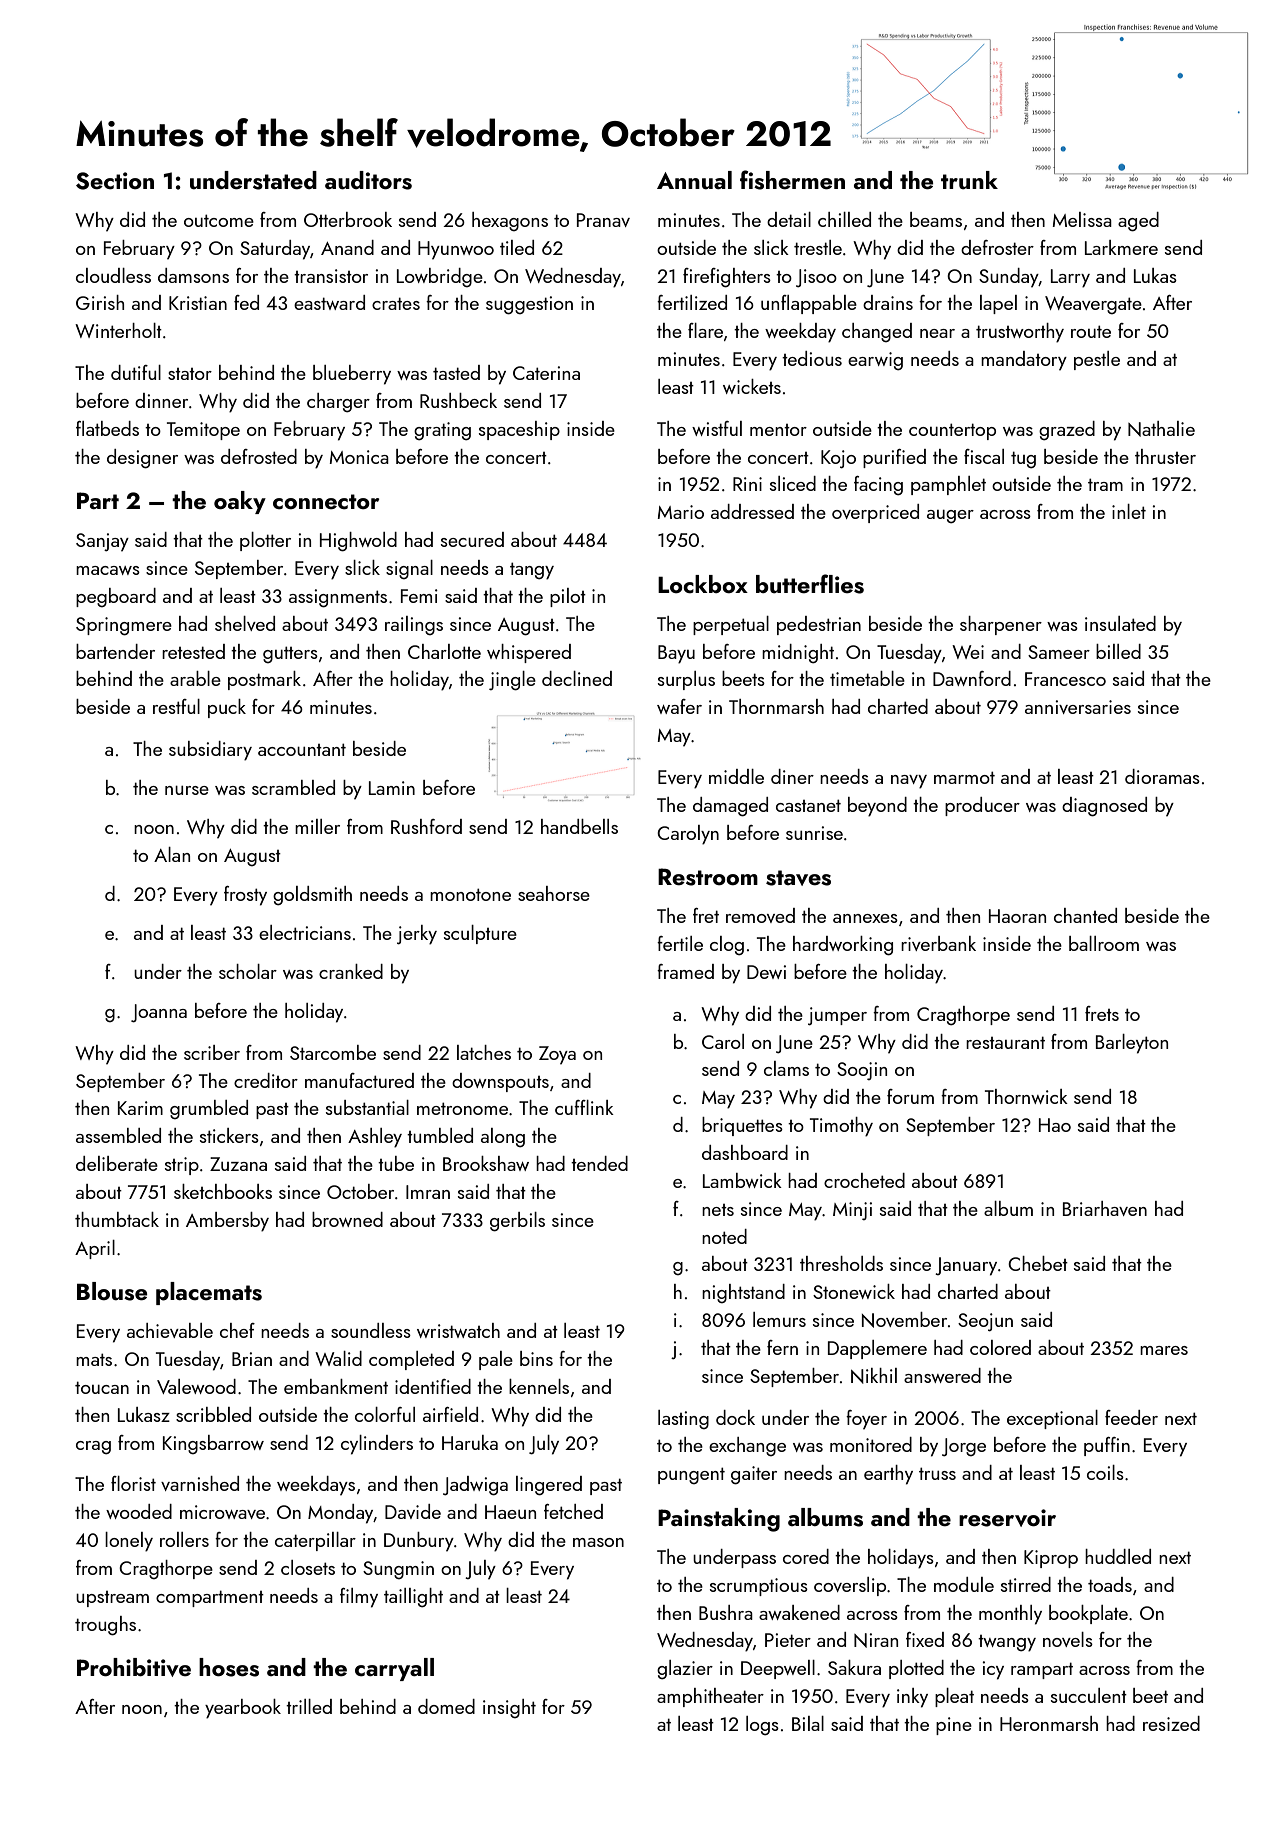 This page has width=1288, height=1822. I want to click on auditors, so click(368, 180).
